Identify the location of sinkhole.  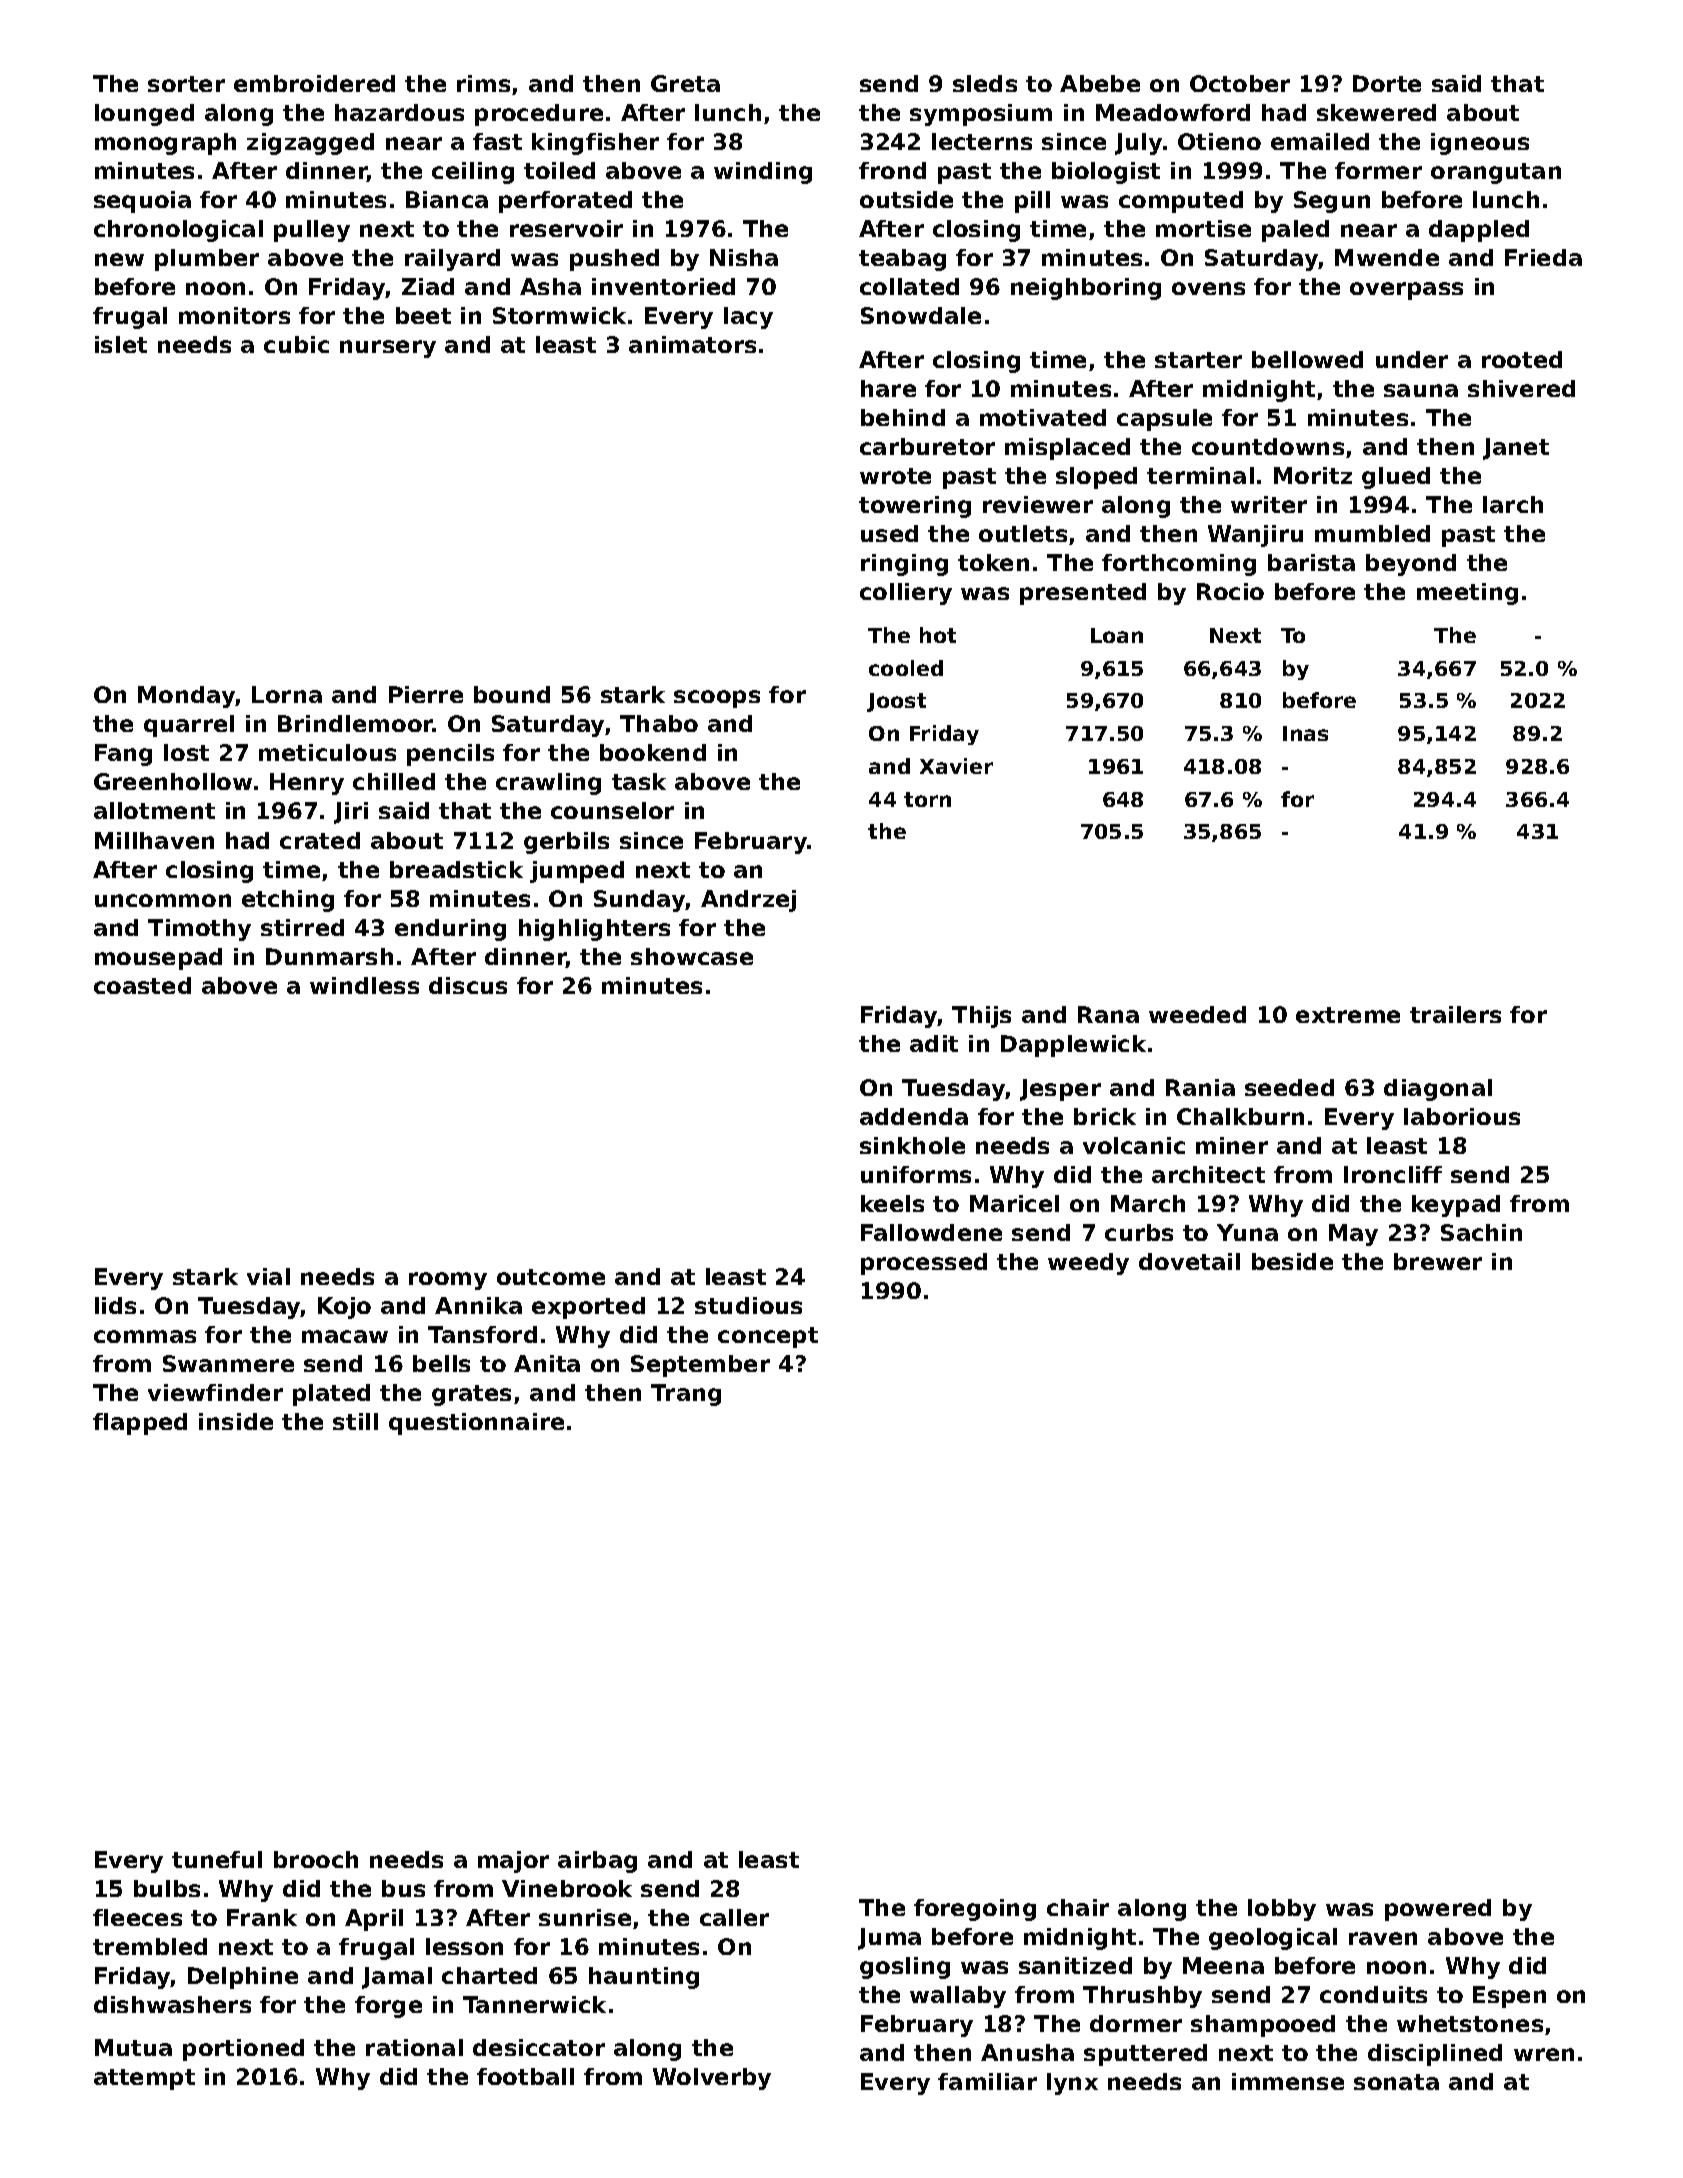
(912, 1145).
